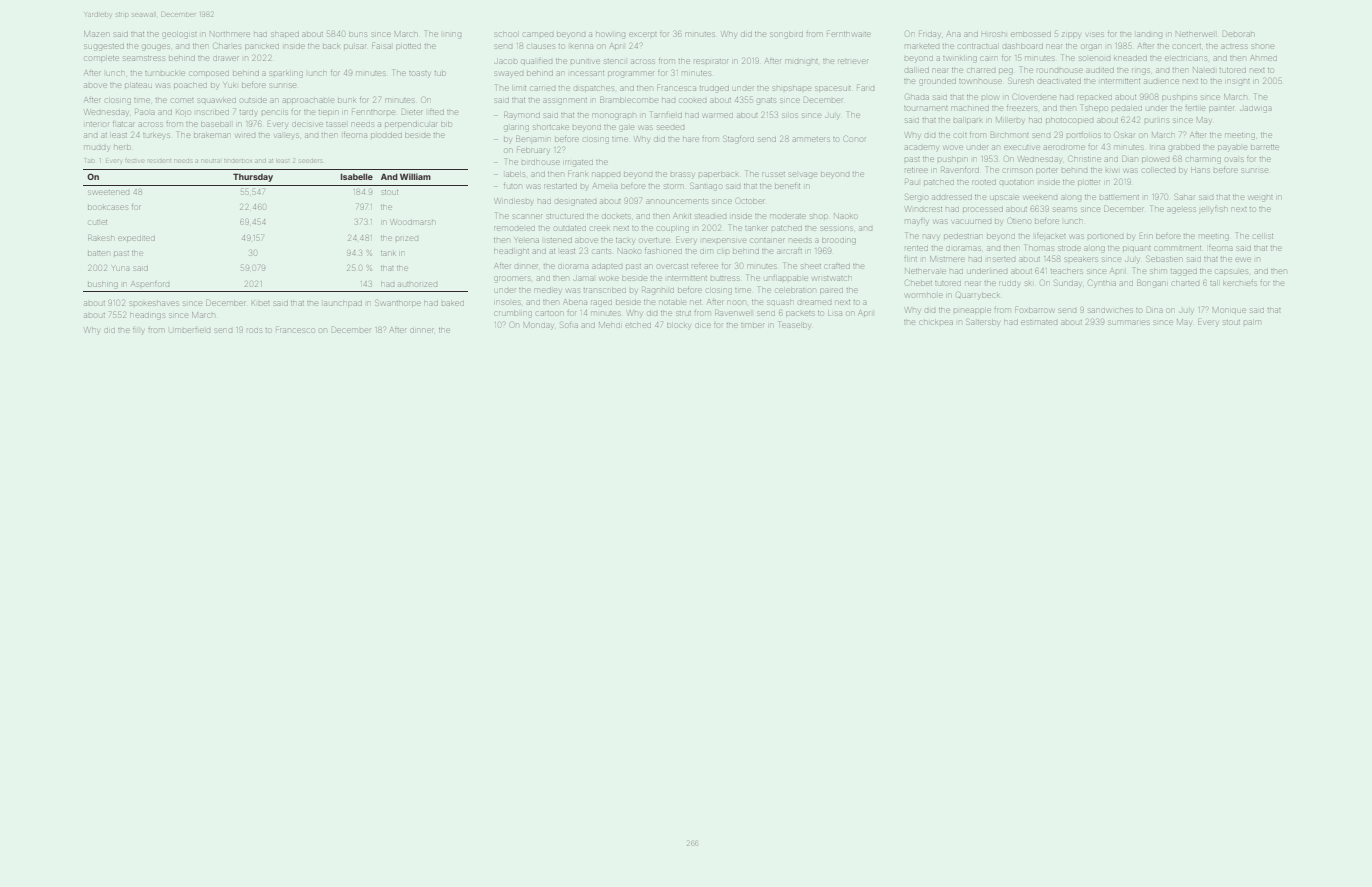 Image resolution: width=1372 pixels, height=887 pixels. What do you see at coordinates (1119, 197) in the screenshot?
I see `battlement` at bounding box center [1119, 197].
